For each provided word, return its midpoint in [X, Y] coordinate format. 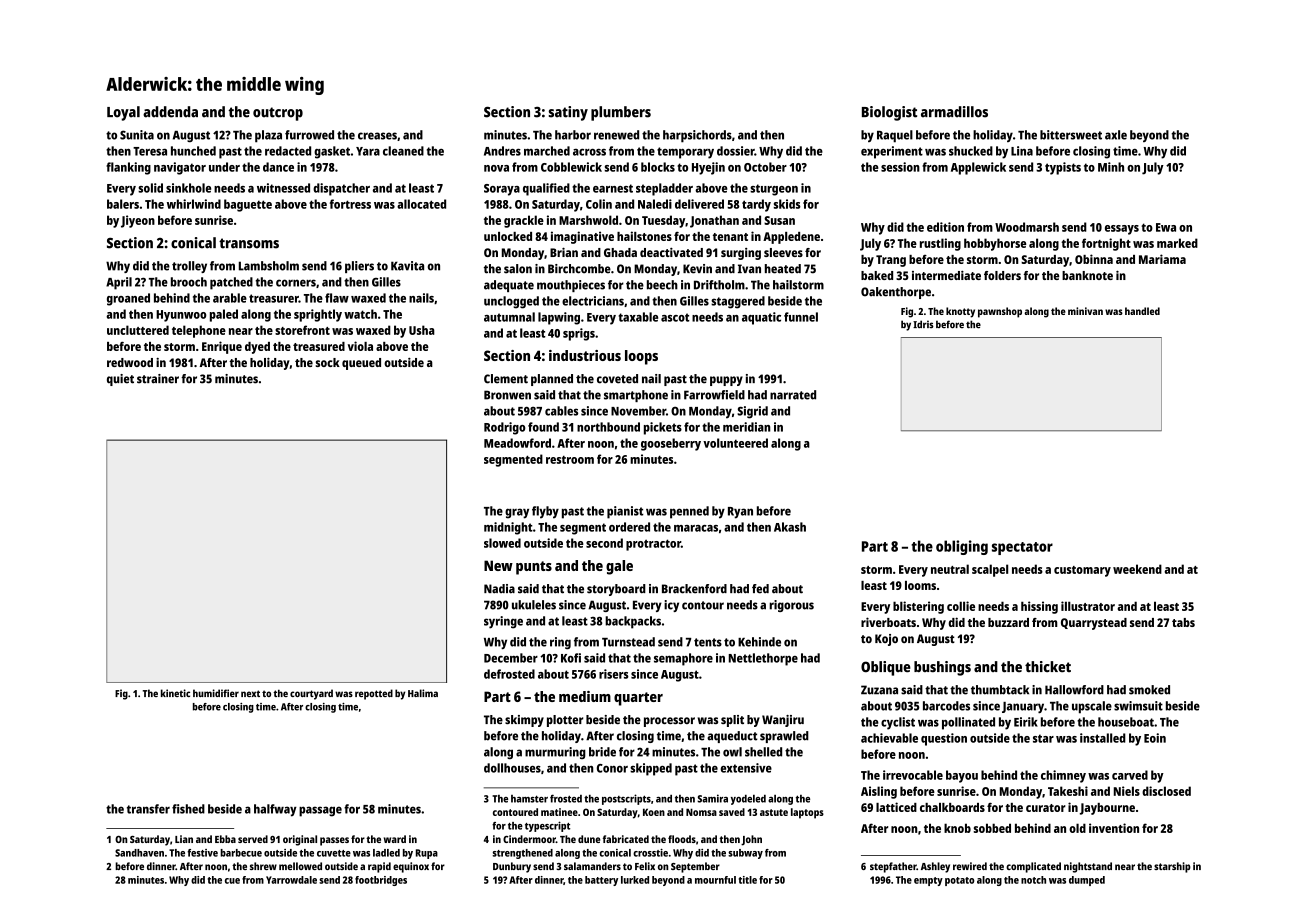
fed [760, 589]
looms [920, 585]
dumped [1087, 881]
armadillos [954, 112]
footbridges [381, 881]
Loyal [123, 113]
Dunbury [512, 867]
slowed [502, 543]
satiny [568, 113]
